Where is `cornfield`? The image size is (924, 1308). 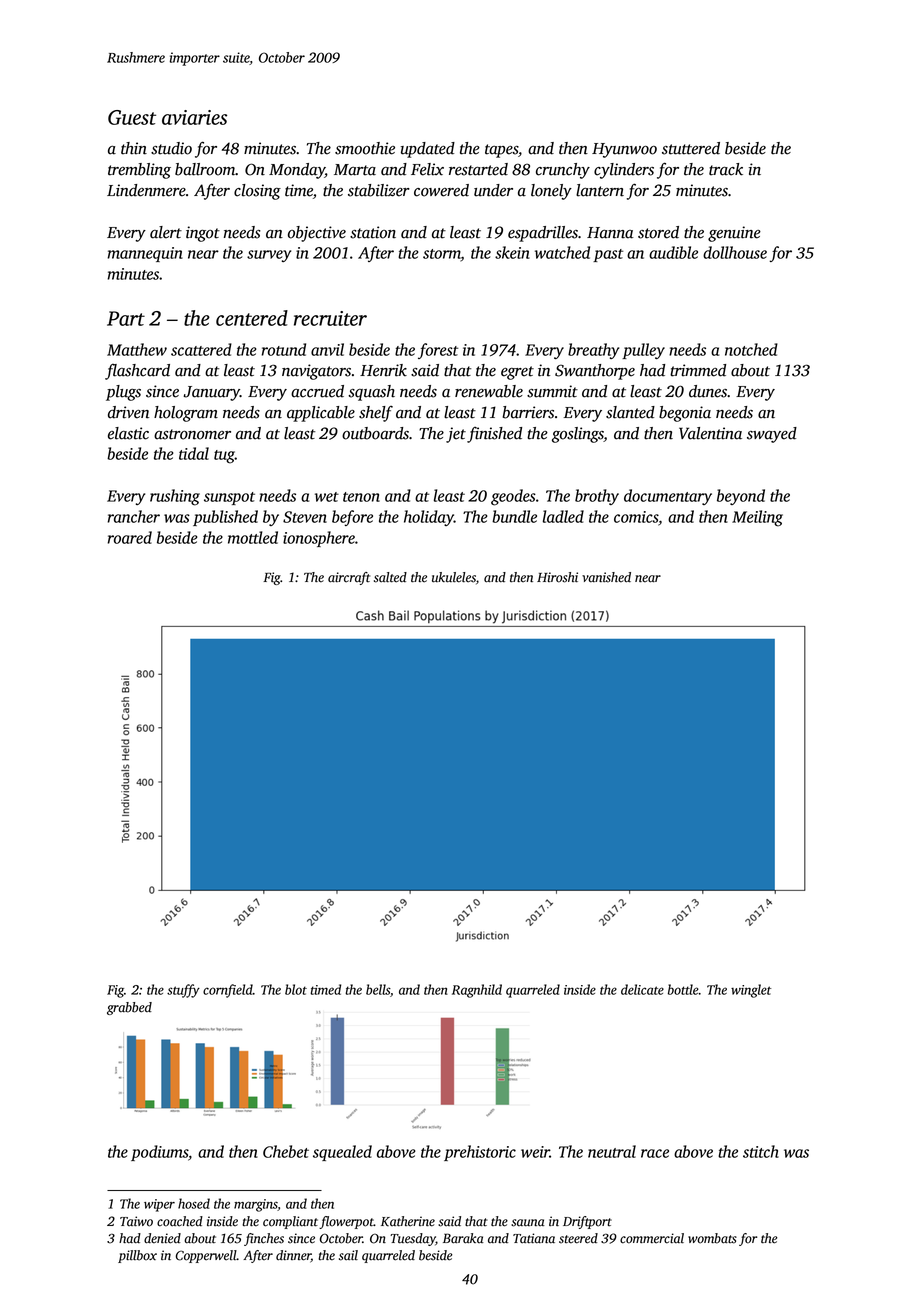 cornfield is located at coordinates (228, 991).
